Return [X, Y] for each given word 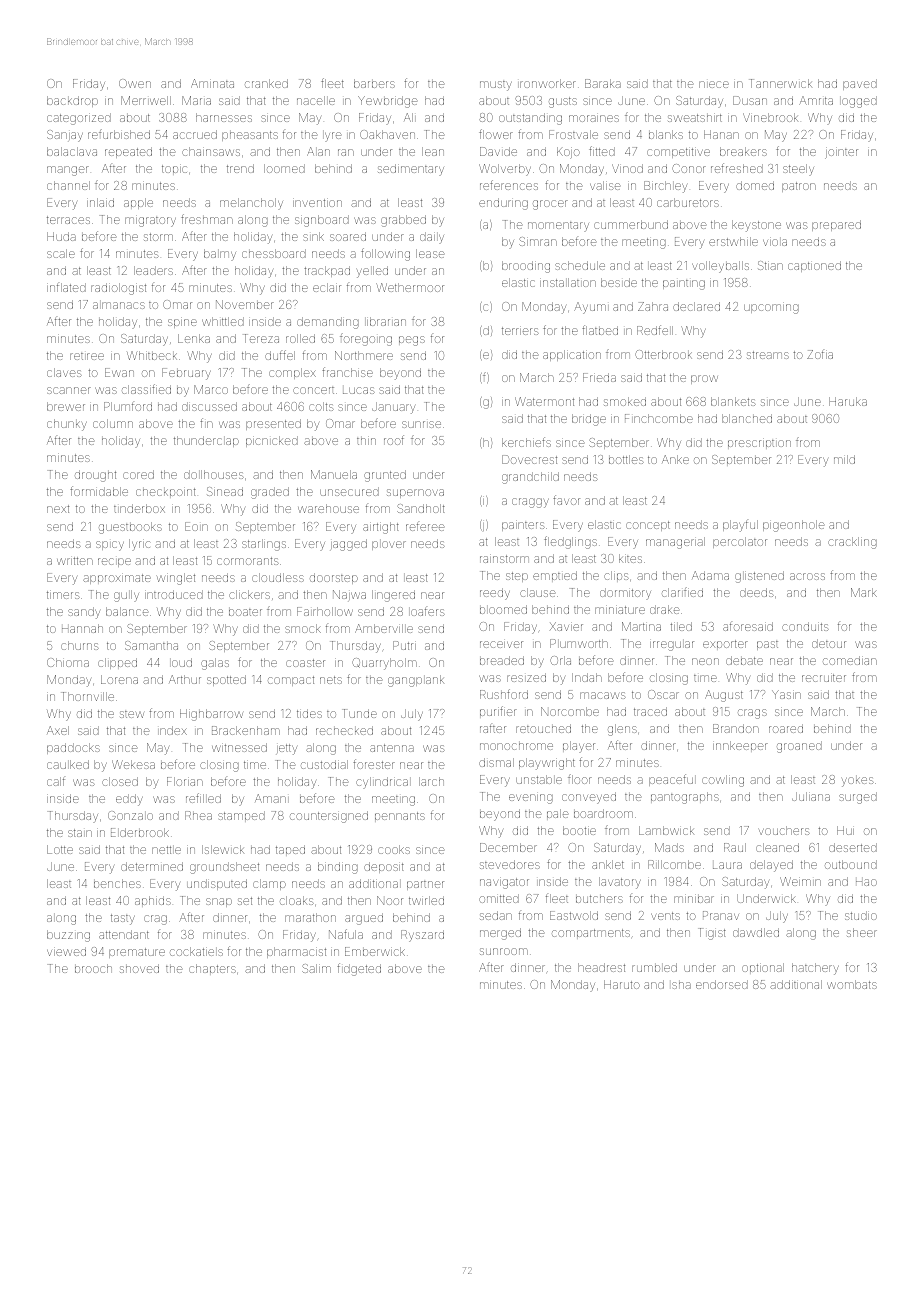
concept [648, 526]
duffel [280, 355]
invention [317, 203]
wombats [852, 984]
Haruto [622, 984]
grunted [385, 476]
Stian [770, 265]
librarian [386, 321]
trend [240, 168]
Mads [669, 847]
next [58, 509]
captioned [814, 266]
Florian [185, 781]
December [508, 847]
